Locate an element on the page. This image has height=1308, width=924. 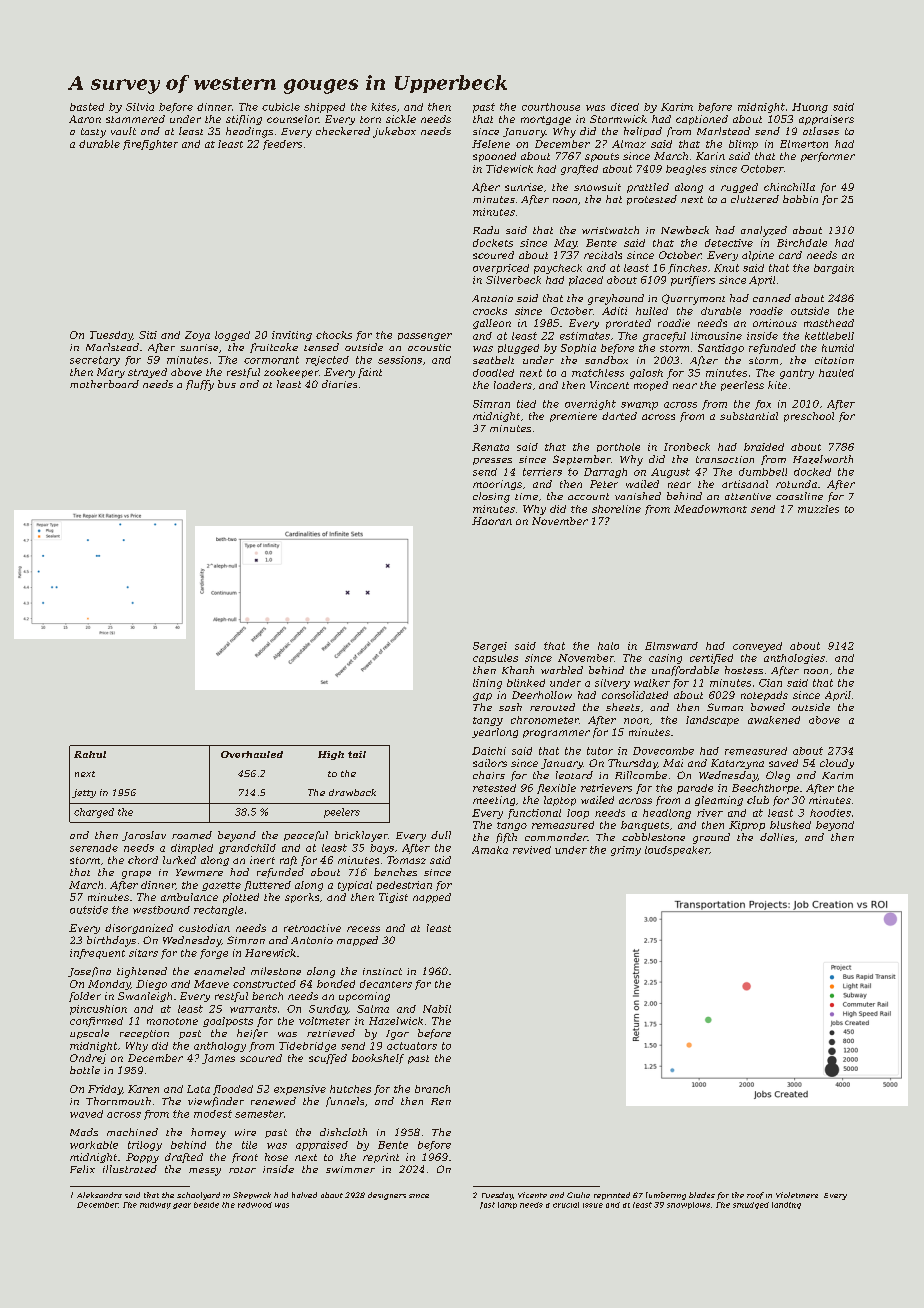
funnels is located at coordinates (345, 1102).
